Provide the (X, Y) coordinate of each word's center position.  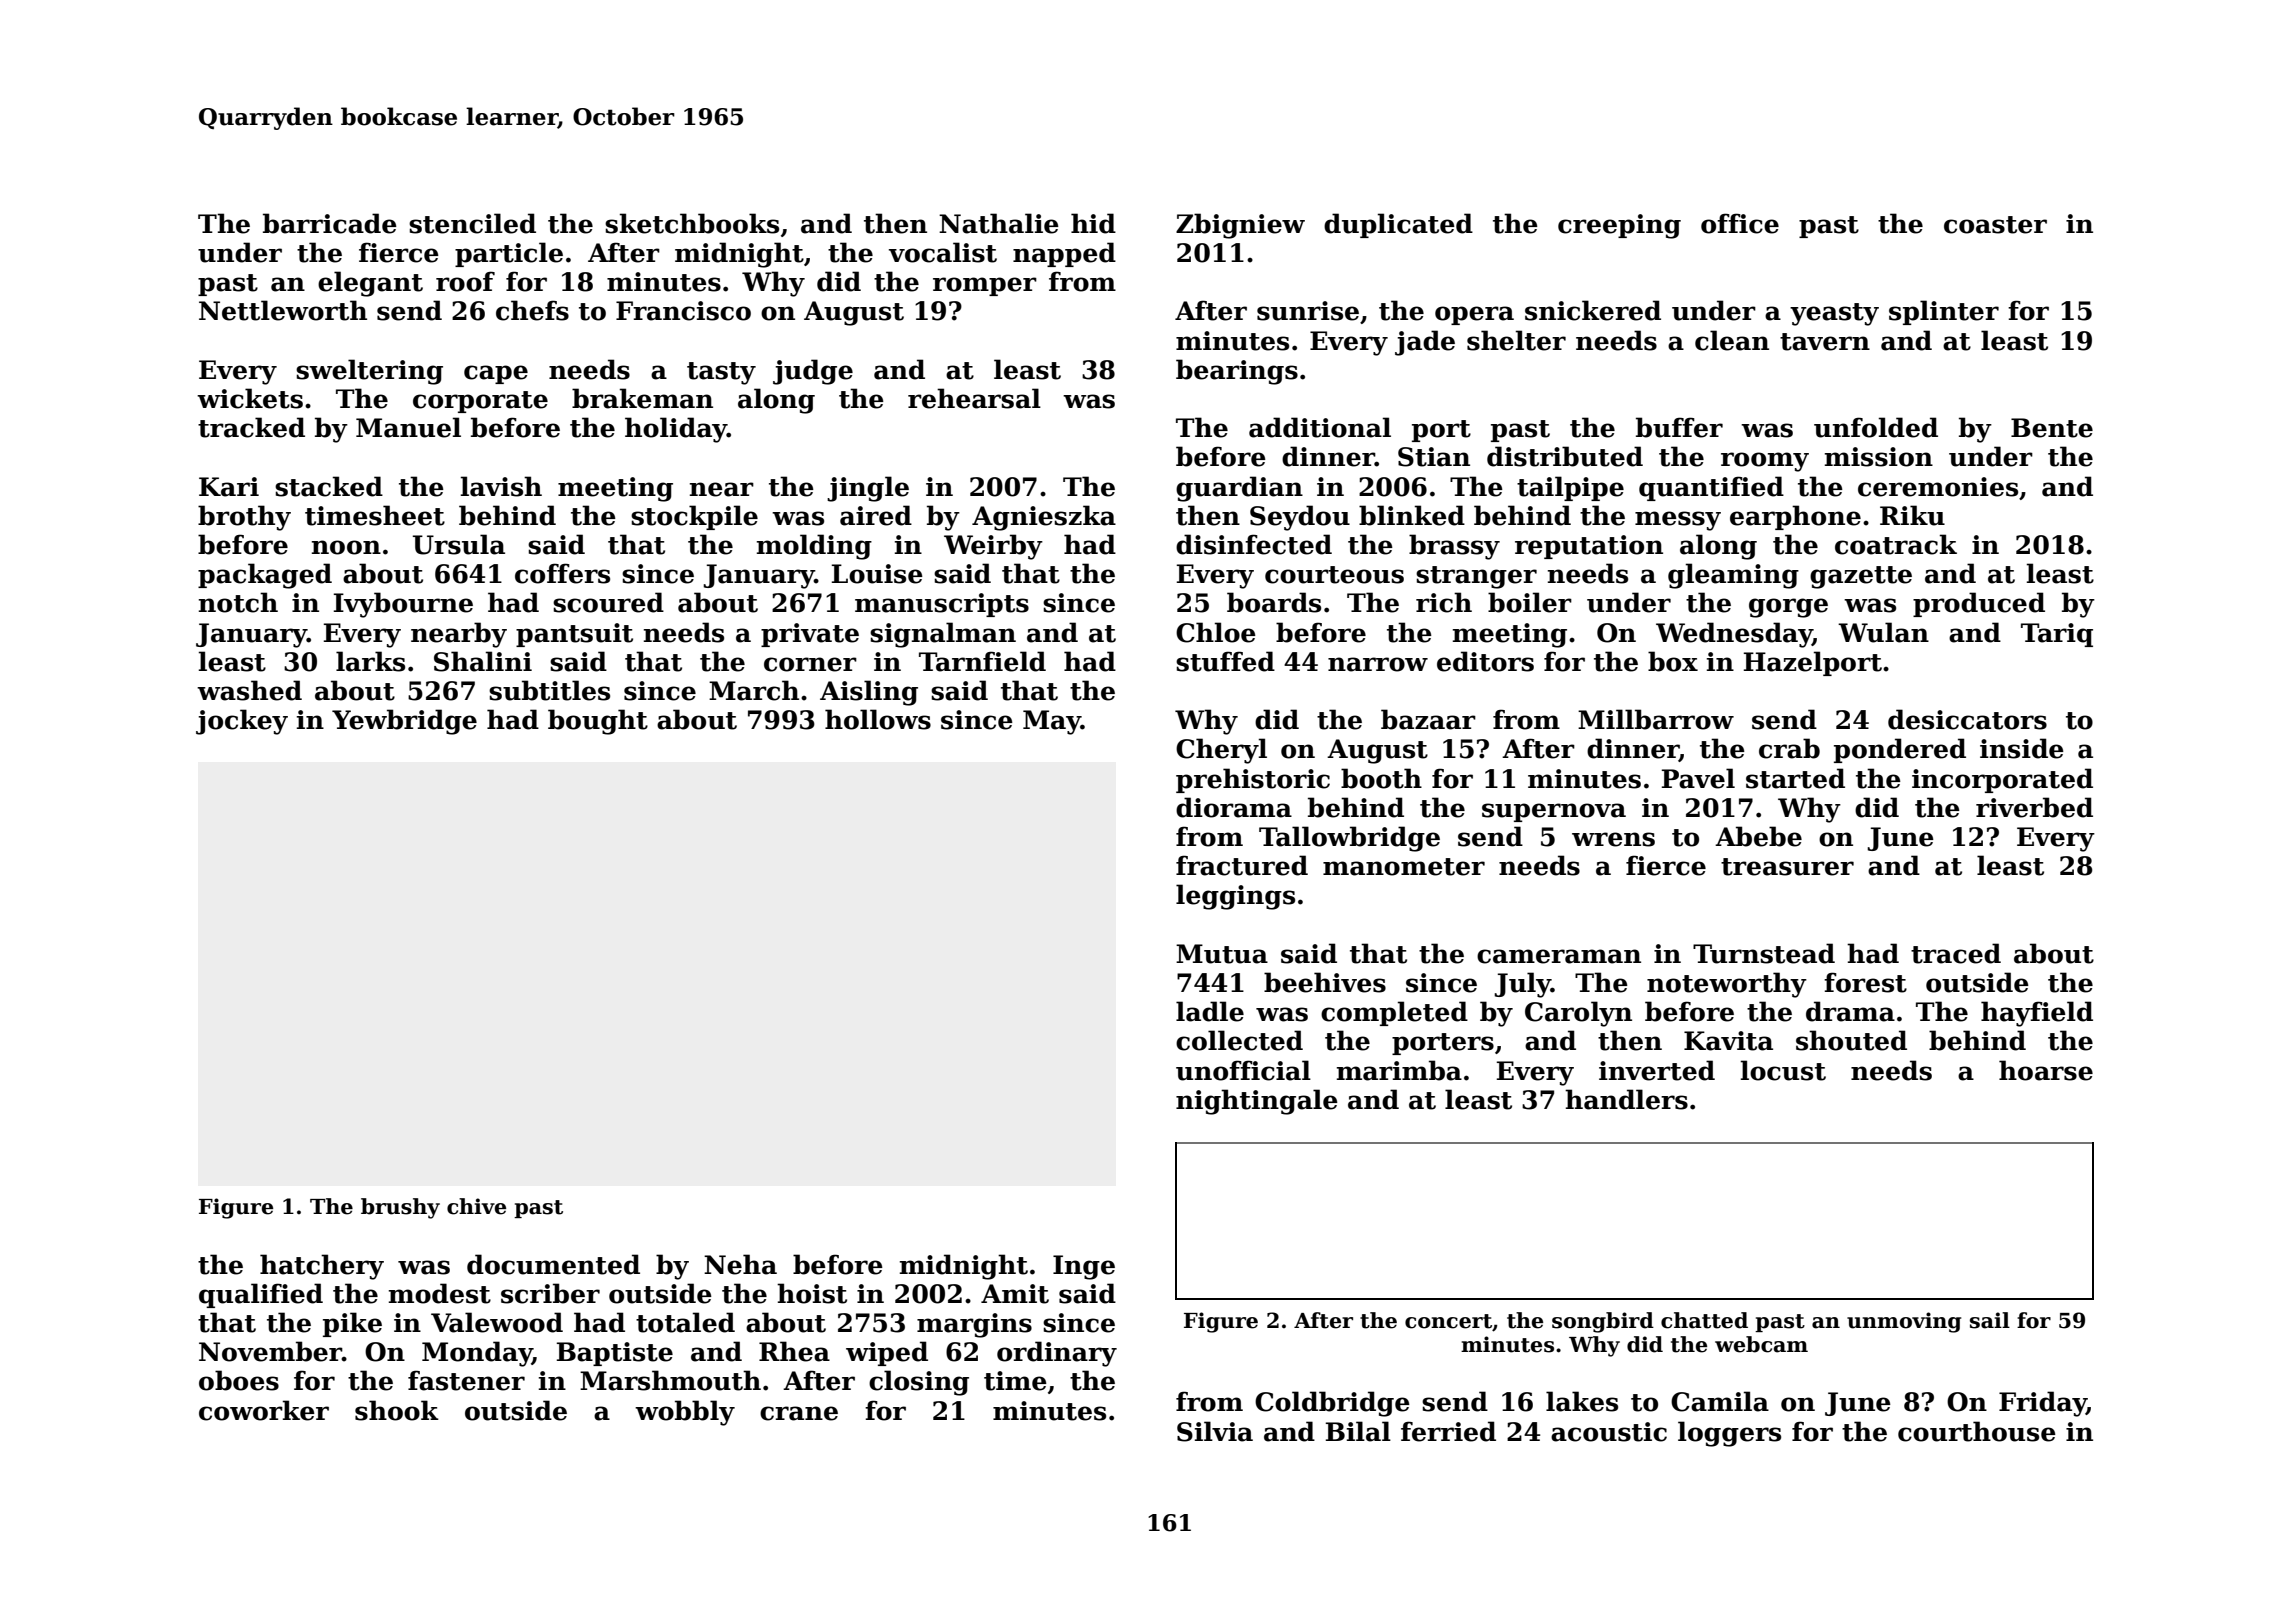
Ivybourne (403, 605)
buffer (1679, 427)
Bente (2052, 428)
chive (476, 1206)
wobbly (685, 1413)
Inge (1084, 1267)
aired (876, 515)
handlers (1626, 1099)
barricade (330, 223)
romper (985, 286)
